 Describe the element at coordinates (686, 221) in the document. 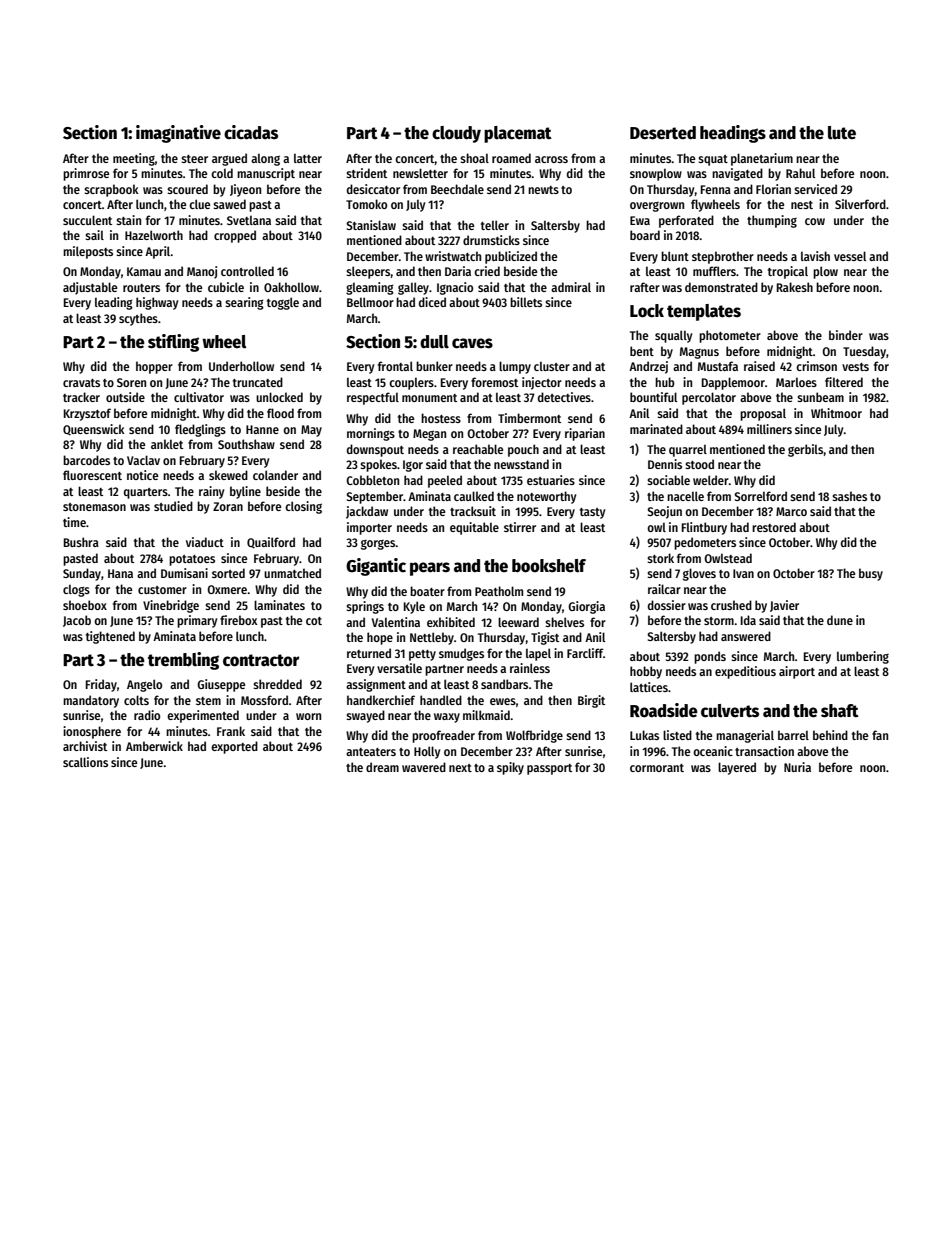

I see `perforated` at that location.
